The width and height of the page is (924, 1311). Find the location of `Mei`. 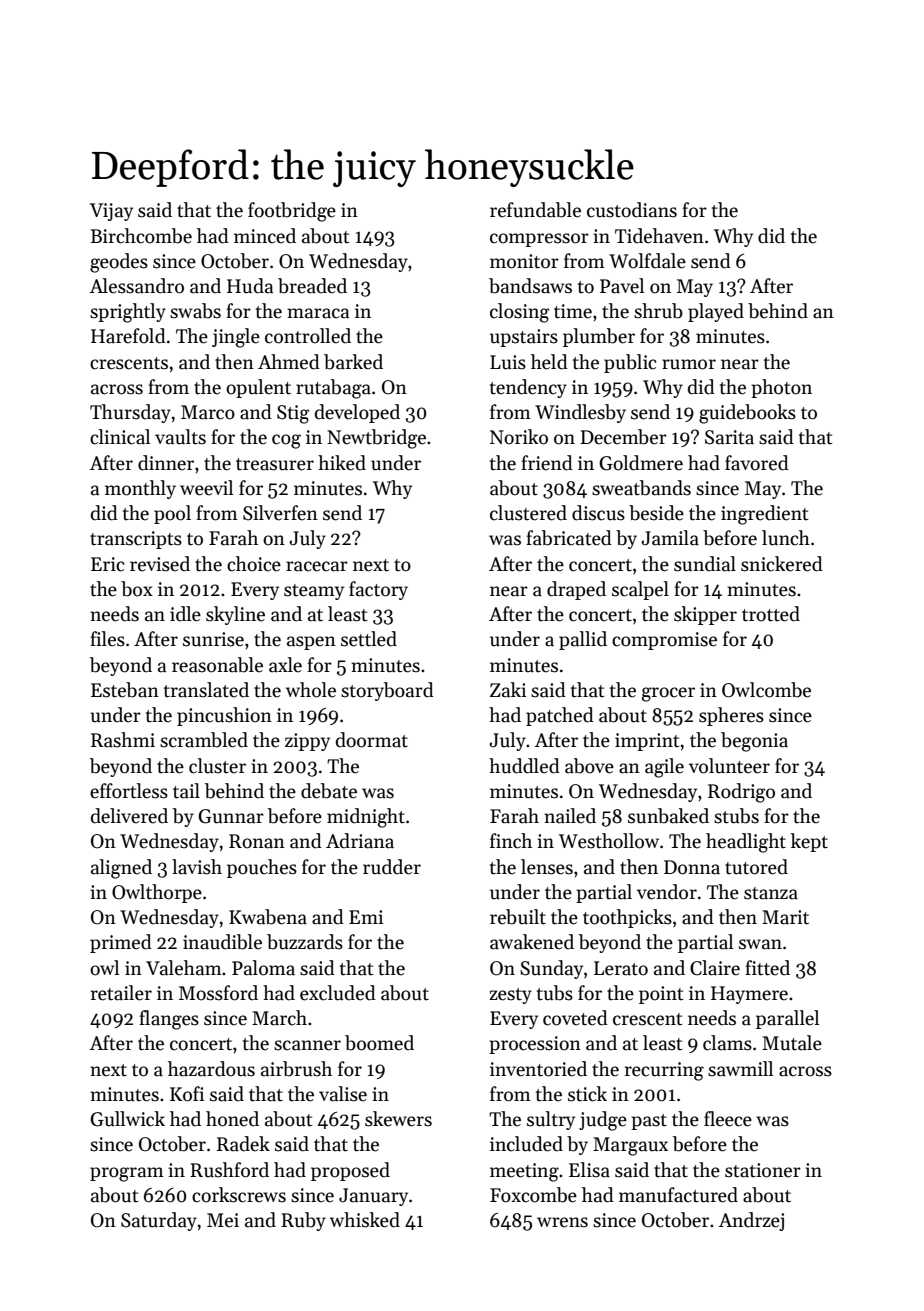

Mei is located at coordinates (223, 1220).
